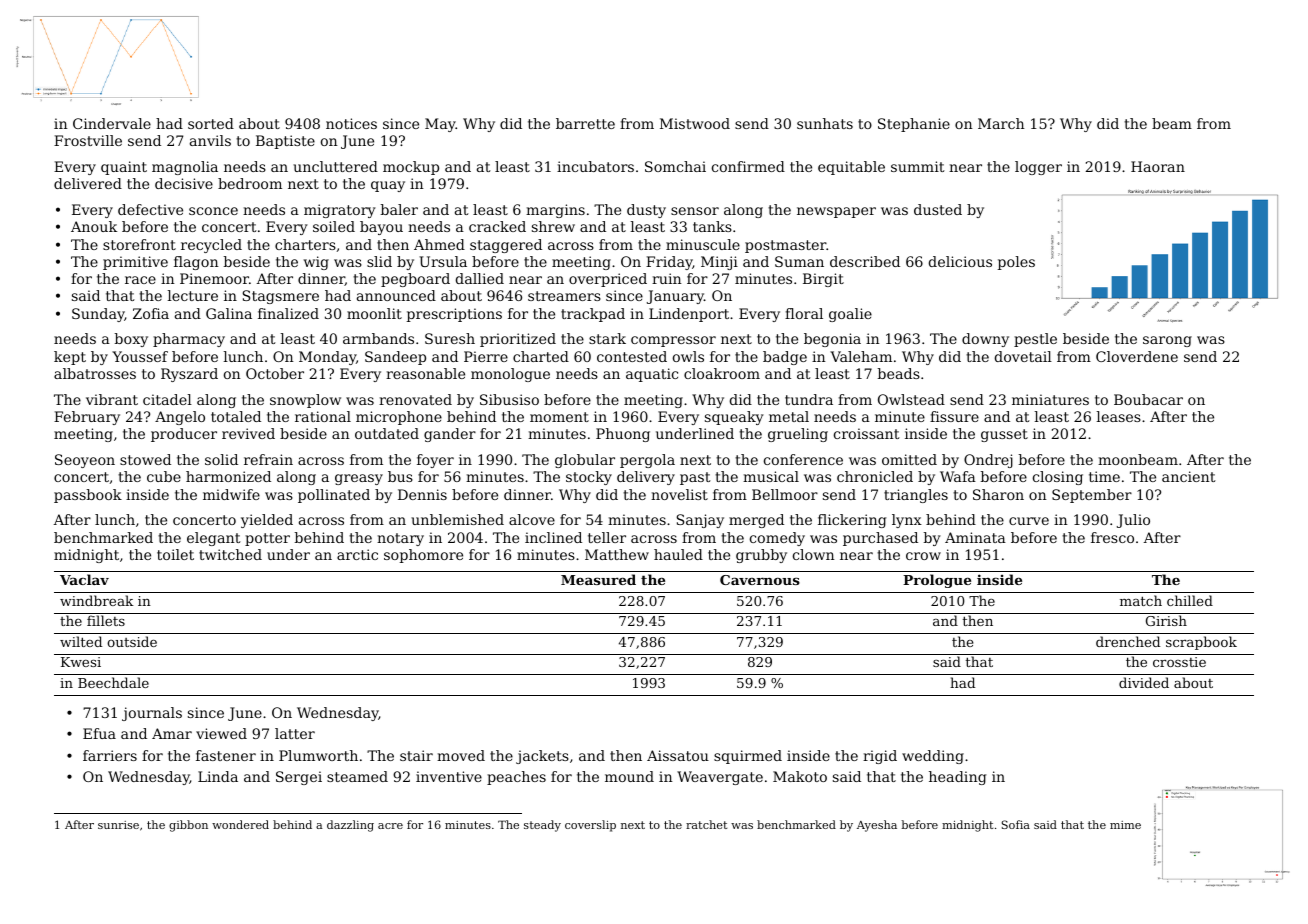 This image has height=924, width=1308. Describe the element at coordinates (825, 123) in the image. I see `sunhats` at that location.
